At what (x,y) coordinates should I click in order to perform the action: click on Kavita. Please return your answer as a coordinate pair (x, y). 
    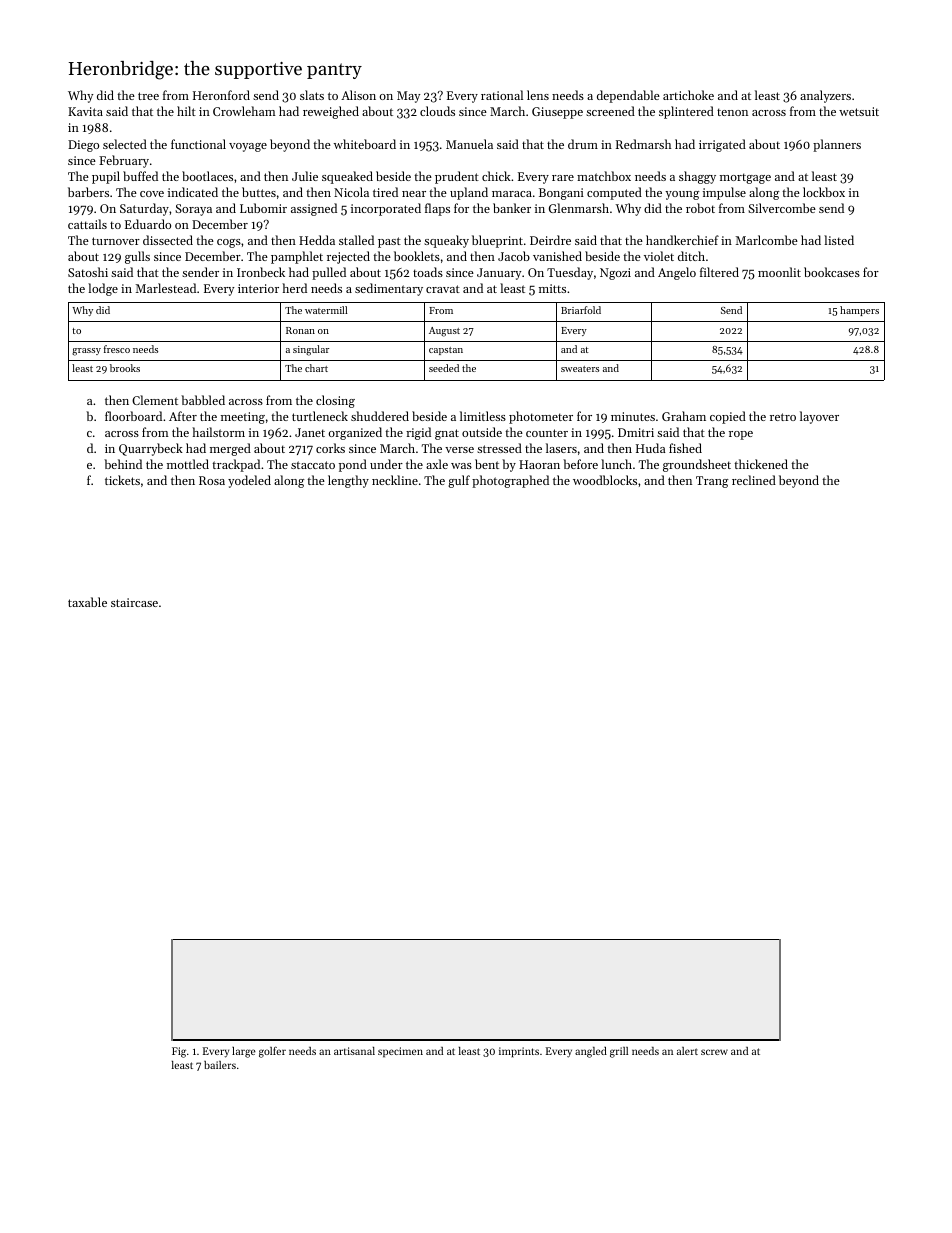
    Looking at the image, I should click on (85, 111).
